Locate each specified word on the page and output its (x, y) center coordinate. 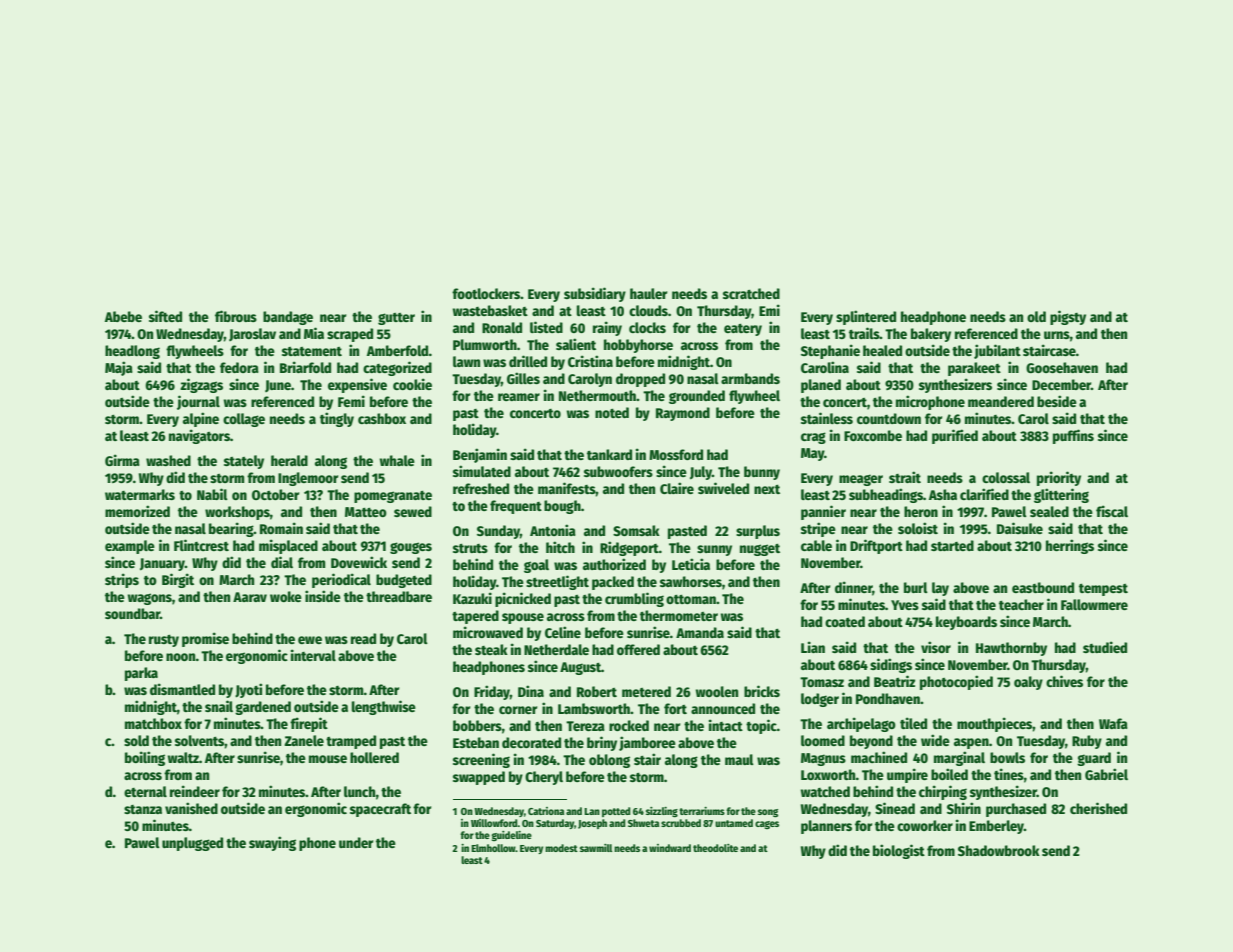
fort (675, 708)
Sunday (498, 532)
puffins (1073, 436)
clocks (647, 327)
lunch (360, 791)
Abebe (123, 316)
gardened (263, 708)
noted (612, 412)
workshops (237, 513)
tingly (337, 419)
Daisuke (1020, 528)
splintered (866, 317)
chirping (943, 792)
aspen (971, 743)
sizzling (662, 812)
